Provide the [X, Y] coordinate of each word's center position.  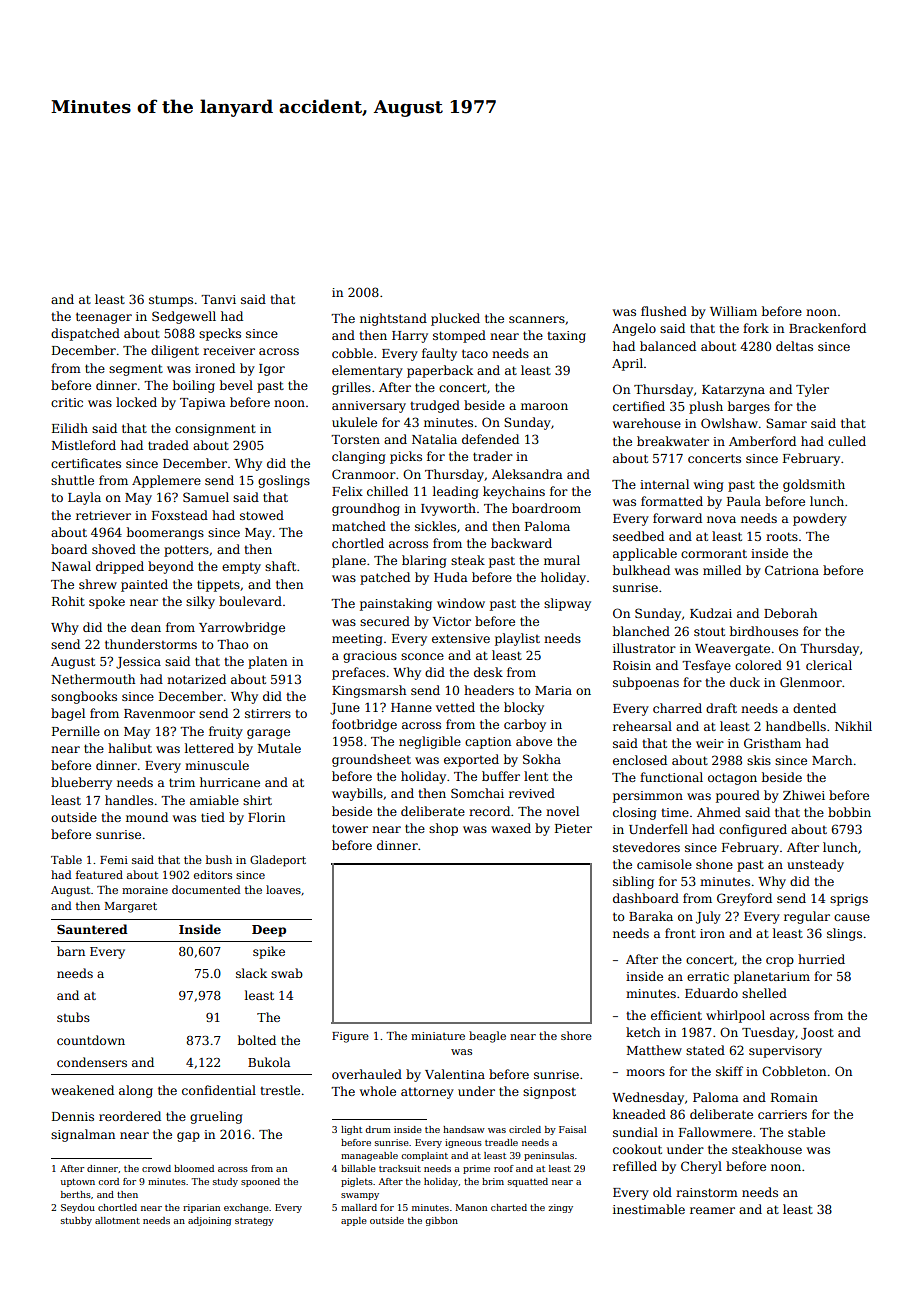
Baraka [651, 916]
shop [443, 829]
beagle [487, 1037]
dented [814, 708]
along [136, 1091]
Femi [114, 860]
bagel [68, 714]
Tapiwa [202, 404]
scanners [537, 319]
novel [562, 811]
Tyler [812, 390]
